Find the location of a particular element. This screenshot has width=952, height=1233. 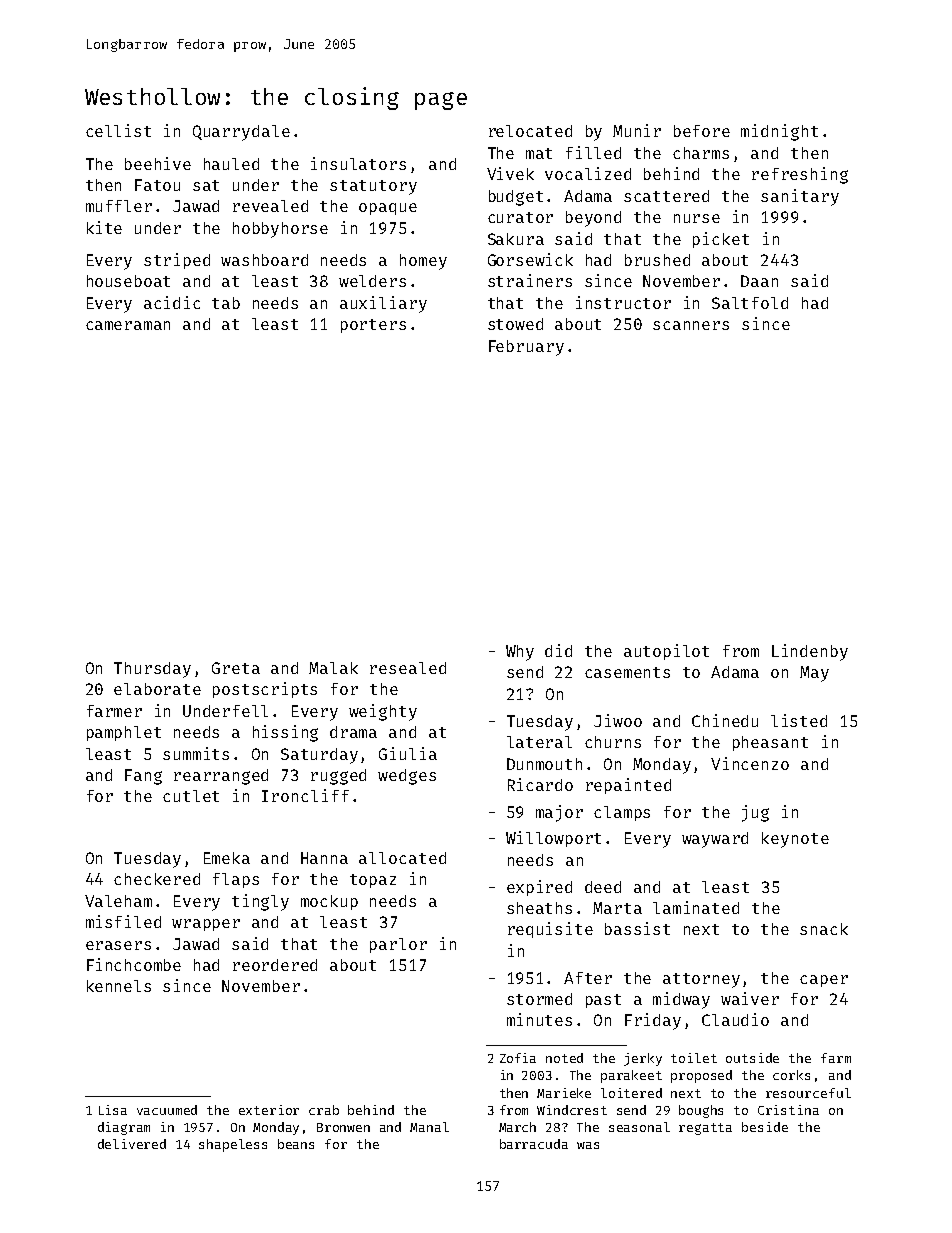

striped is located at coordinates (177, 261).
